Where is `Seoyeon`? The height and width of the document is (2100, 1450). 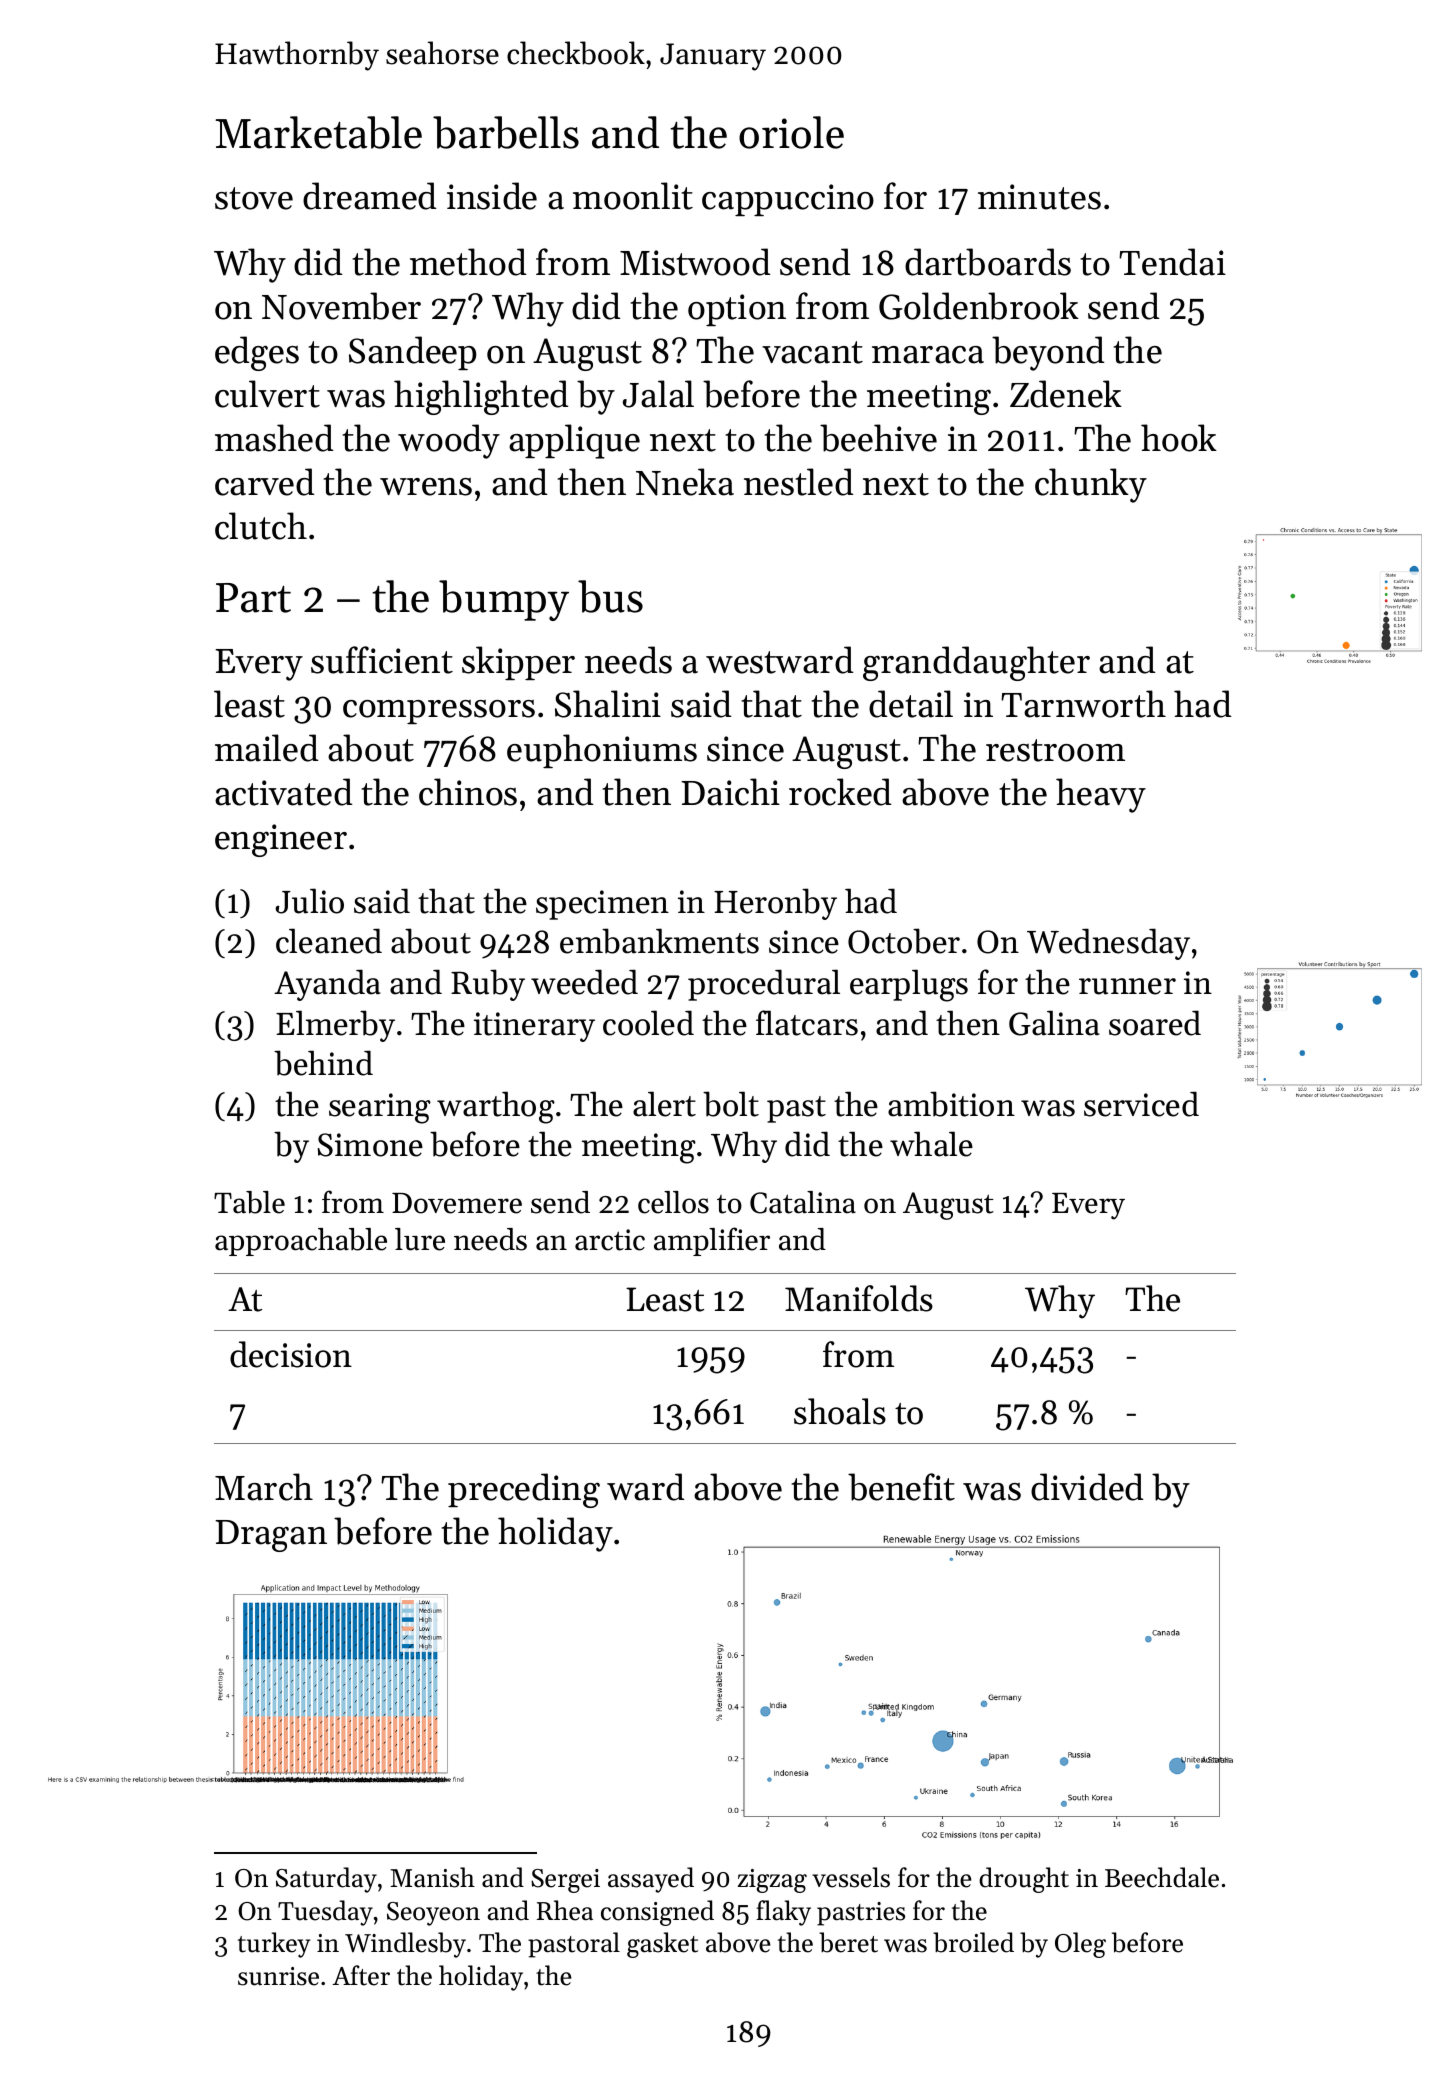 Seoyeon is located at coordinates (433, 1914).
